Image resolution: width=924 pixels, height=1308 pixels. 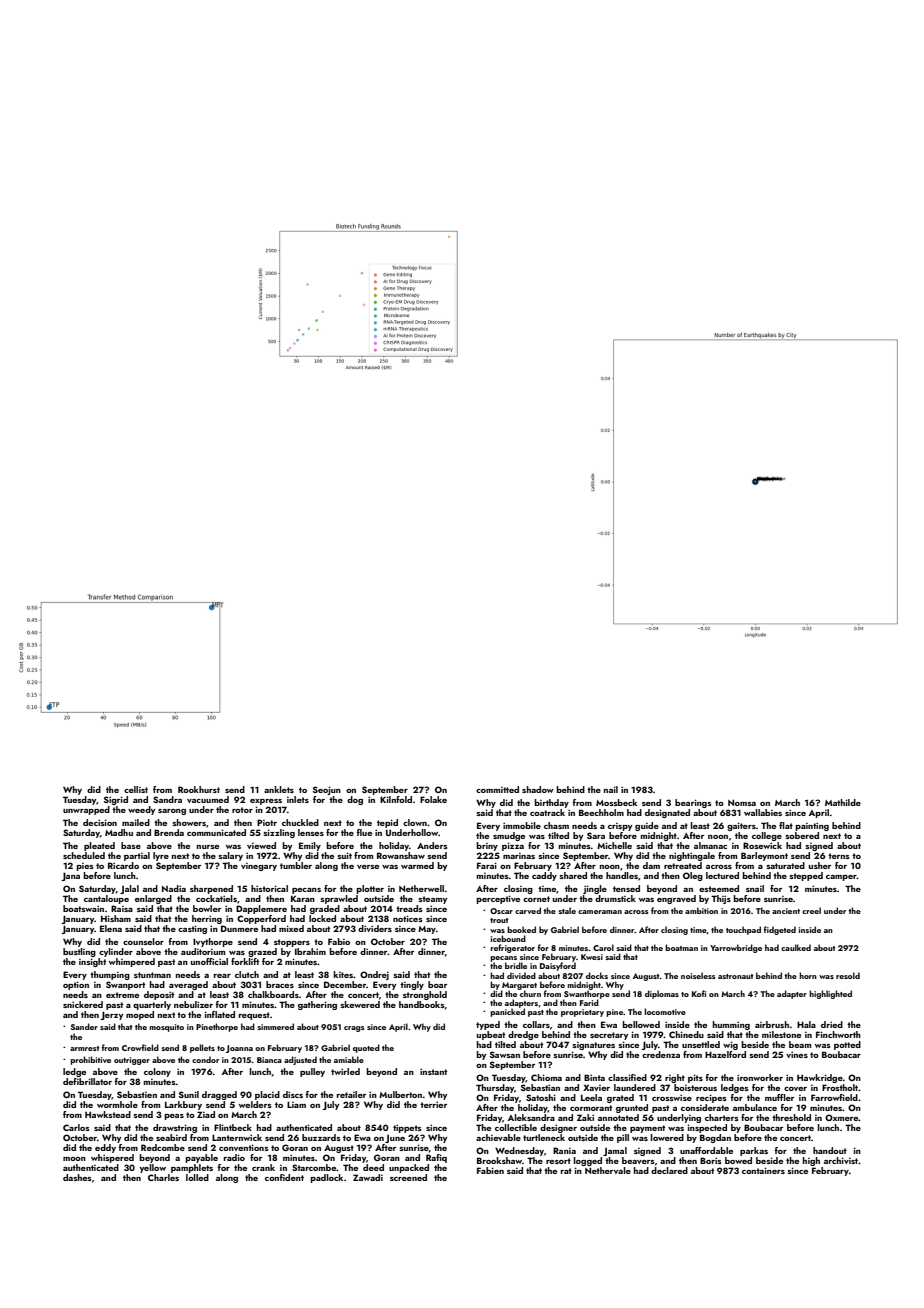 What do you see at coordinates (796, 947) in the document?
I see `caulked` at bounding box center [796, 947].
